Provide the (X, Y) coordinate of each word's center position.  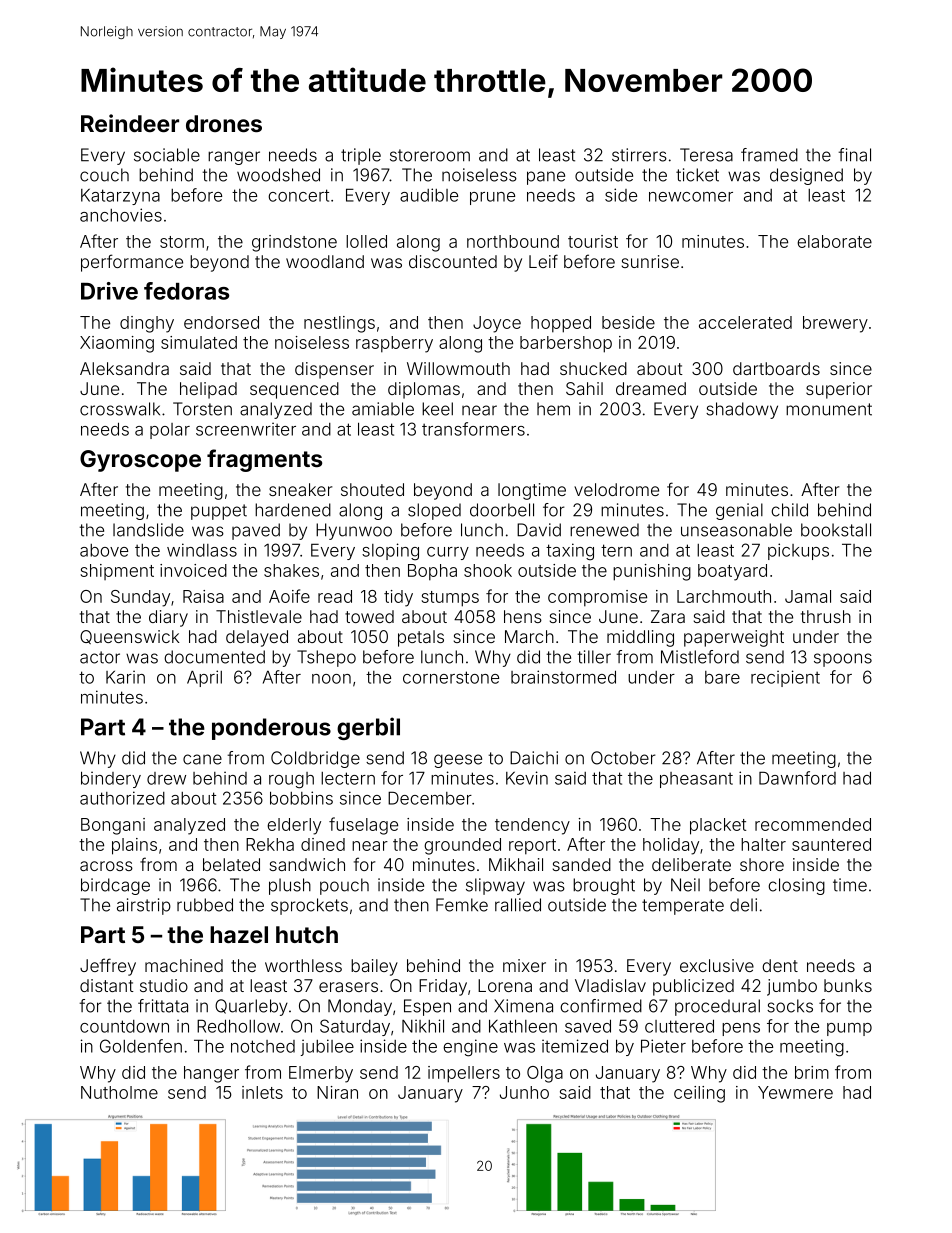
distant (107, 985)
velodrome (616, 489)
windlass (202, 550)
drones (224, 123)
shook (488, 570)
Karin (125, 677)
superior (839, 390)
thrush (826, 616)
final (854, 155)
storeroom (430, 155)
